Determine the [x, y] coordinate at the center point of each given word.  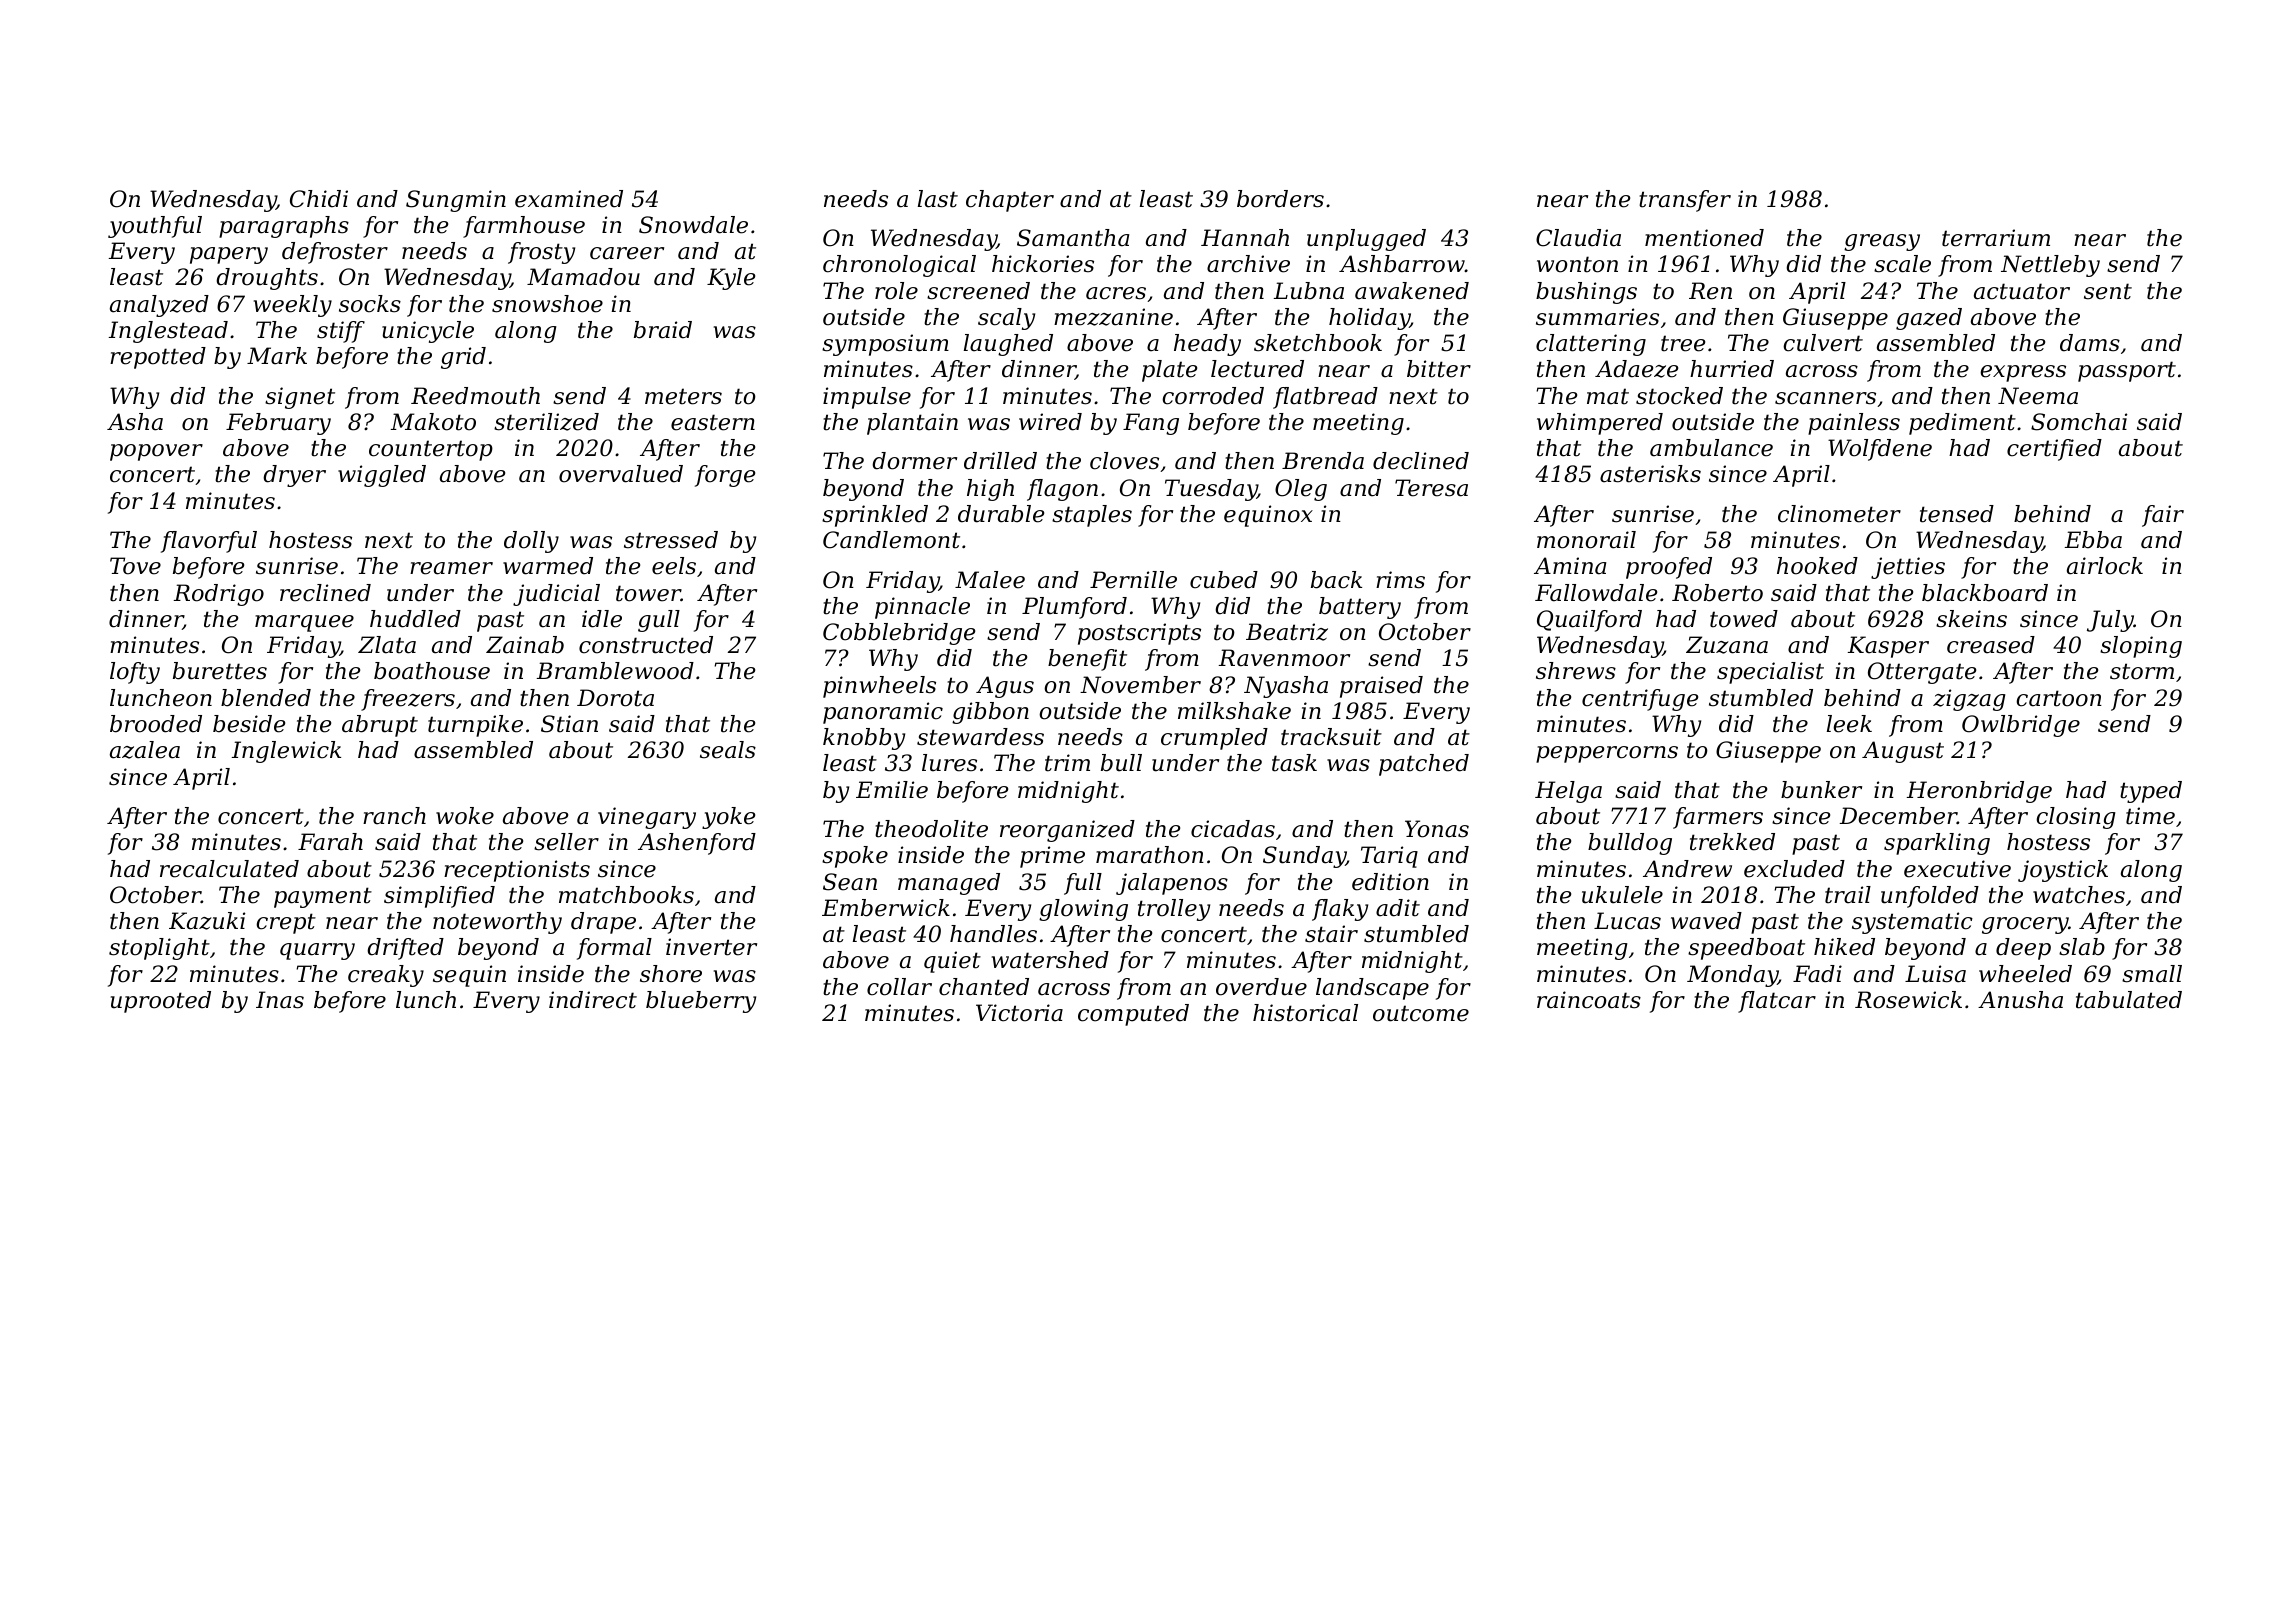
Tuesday [1211, 490]
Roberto [1717, 593]
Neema [2038, 396]
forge [725, 476]
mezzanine [1113, 317]
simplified [439, 897]
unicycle [428, 332]
